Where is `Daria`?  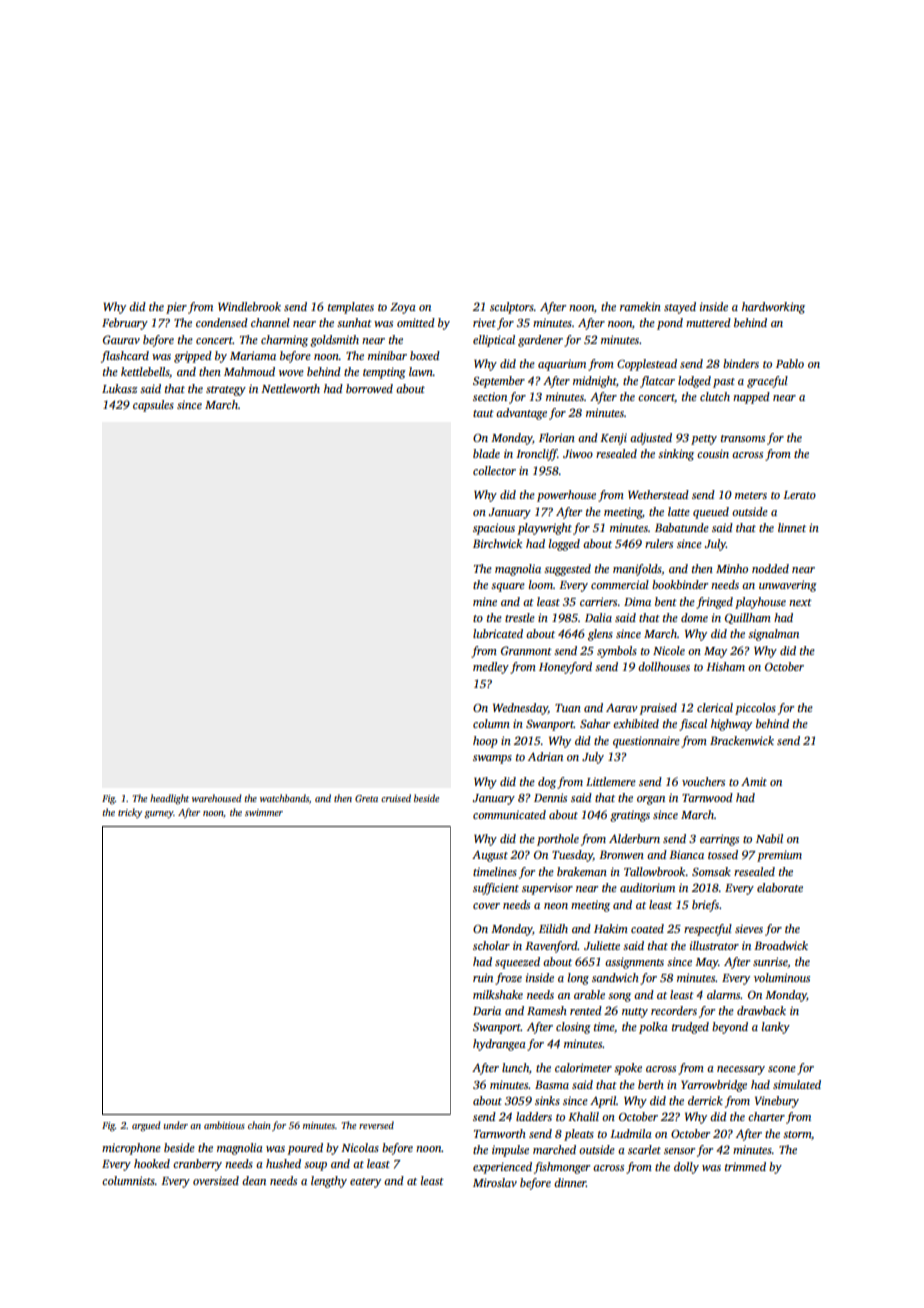
Daria is located at coordinates (487, 1010).
